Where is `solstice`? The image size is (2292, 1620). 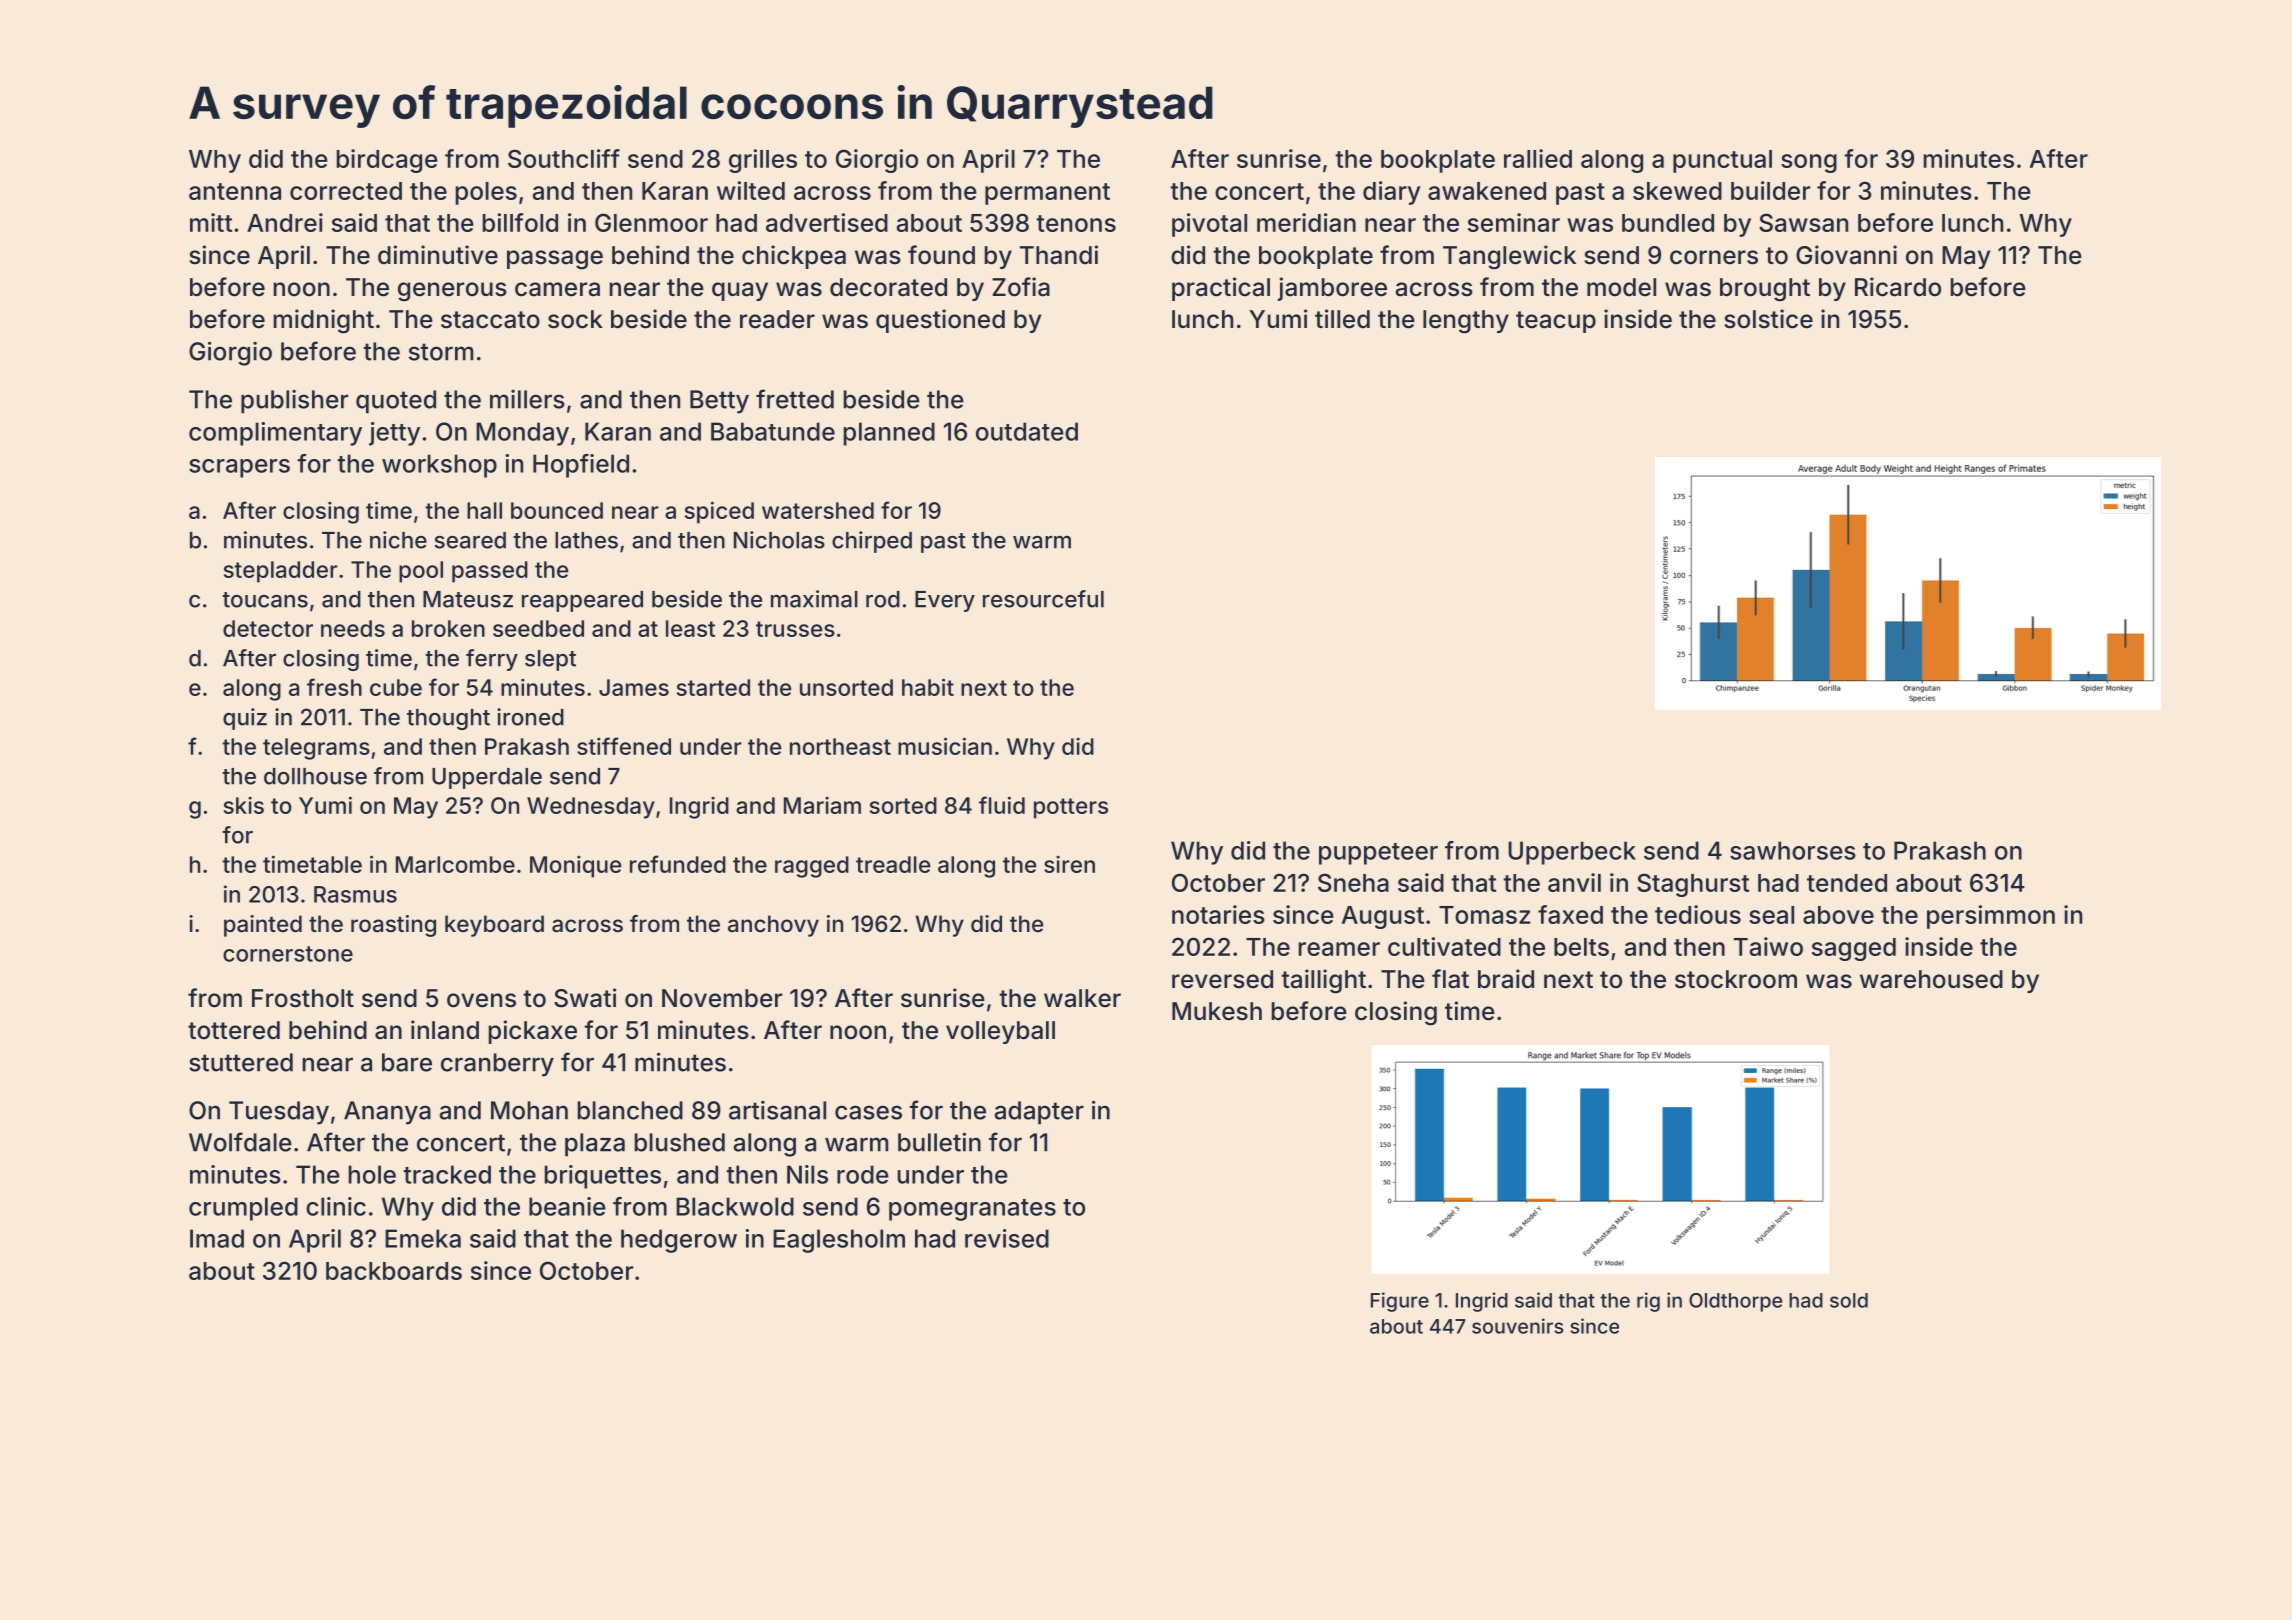
solstice is located at coordinates (1768, 319).
